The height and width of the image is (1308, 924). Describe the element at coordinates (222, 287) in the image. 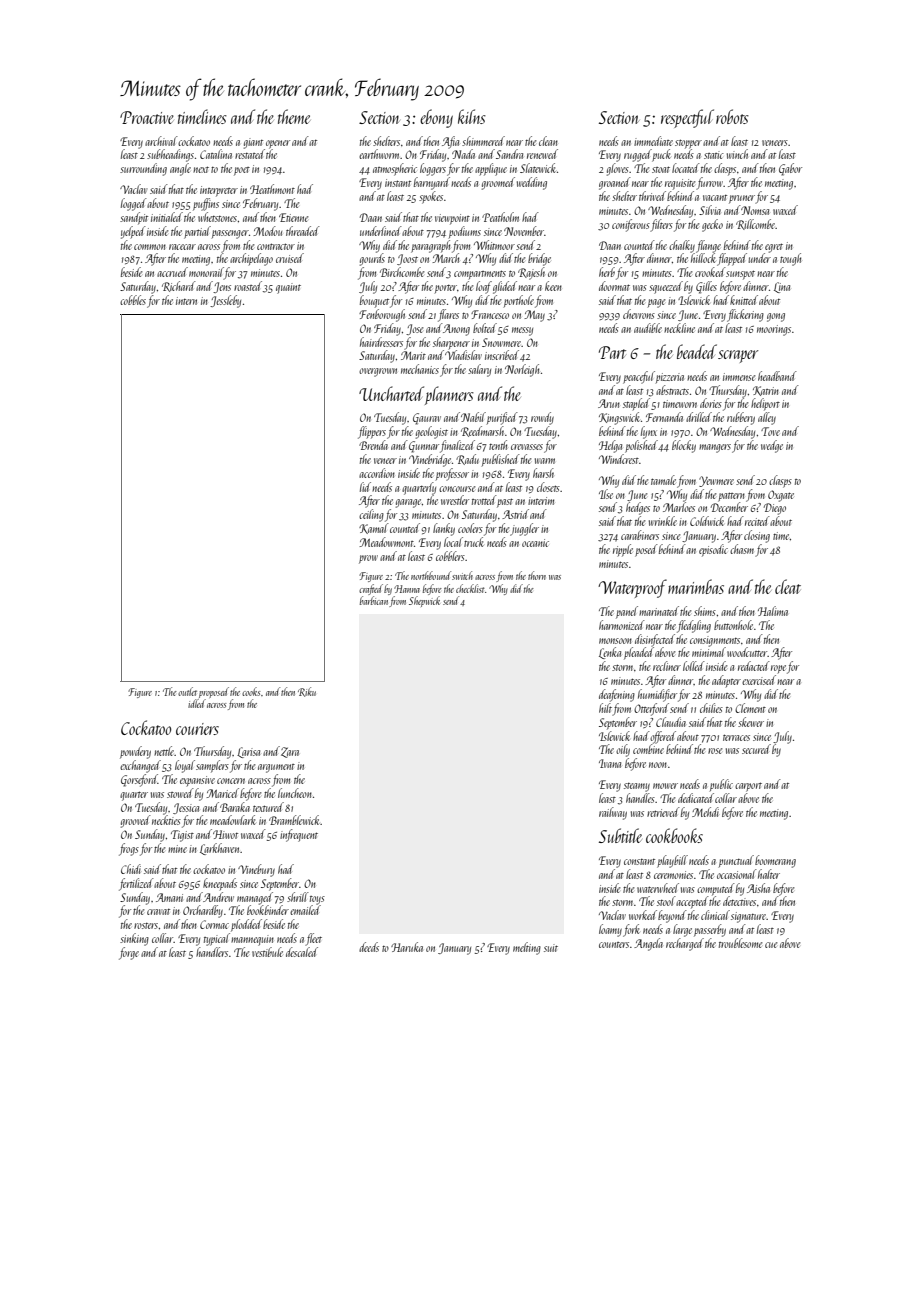

I see `Jens` at that location.
